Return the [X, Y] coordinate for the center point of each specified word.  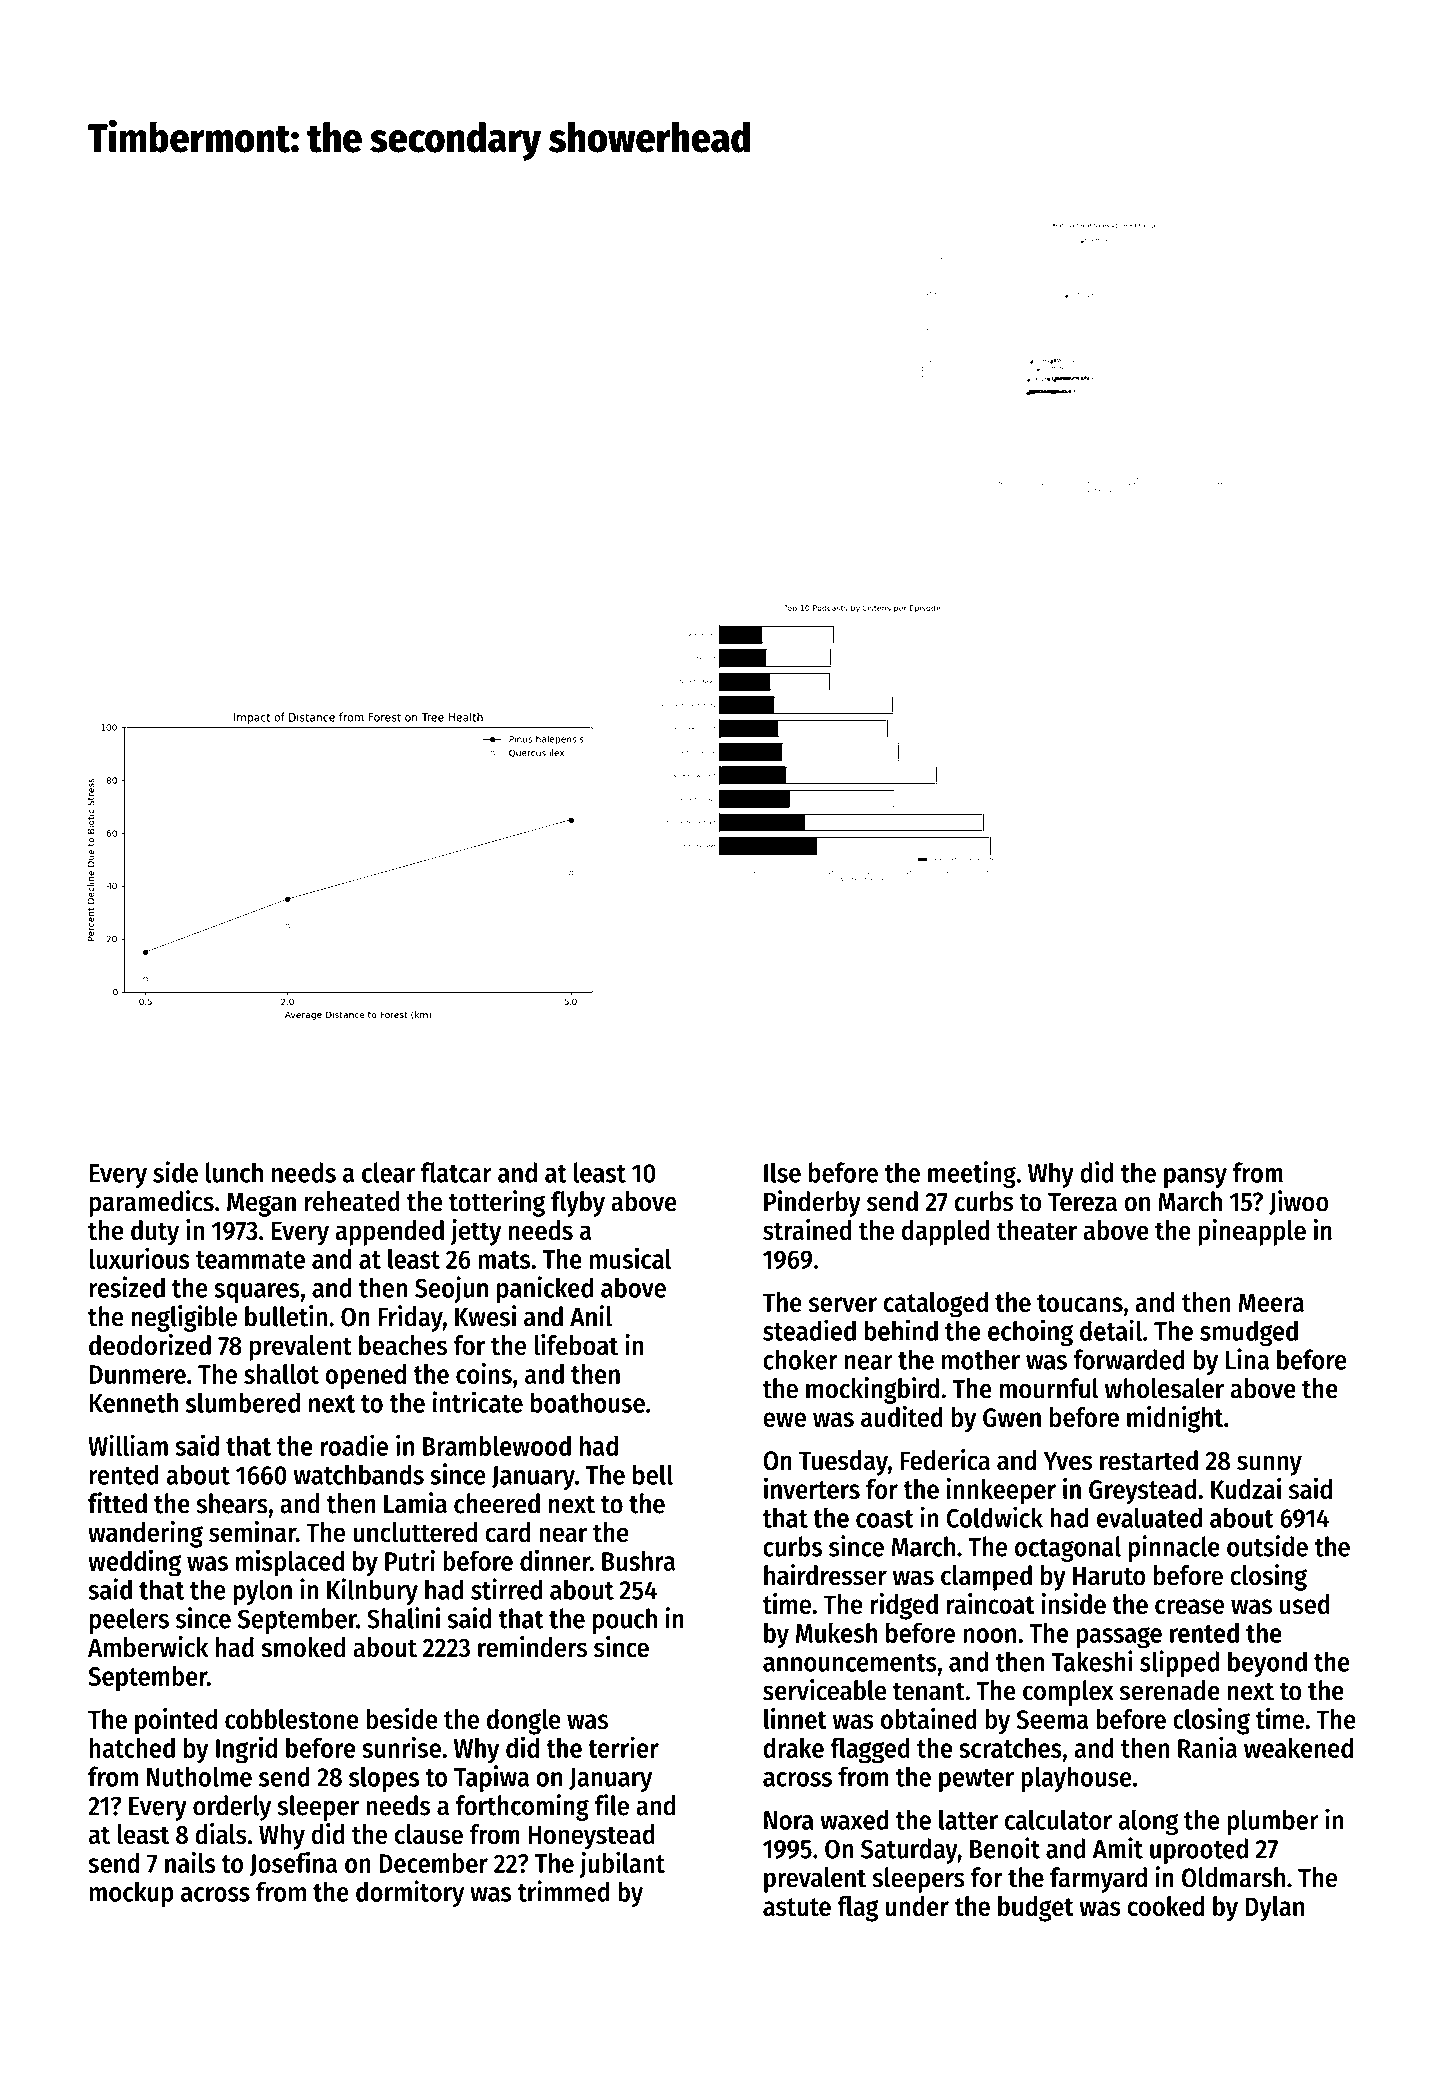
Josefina [293, 1864]
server [843, 1304]
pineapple [1252, 1232]
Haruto [1109, 1576]
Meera [1271, 1302]
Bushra [638, 1561]
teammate [250, 1260]
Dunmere [138, 1374]
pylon [263, 1592]
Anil [591, 1316]
